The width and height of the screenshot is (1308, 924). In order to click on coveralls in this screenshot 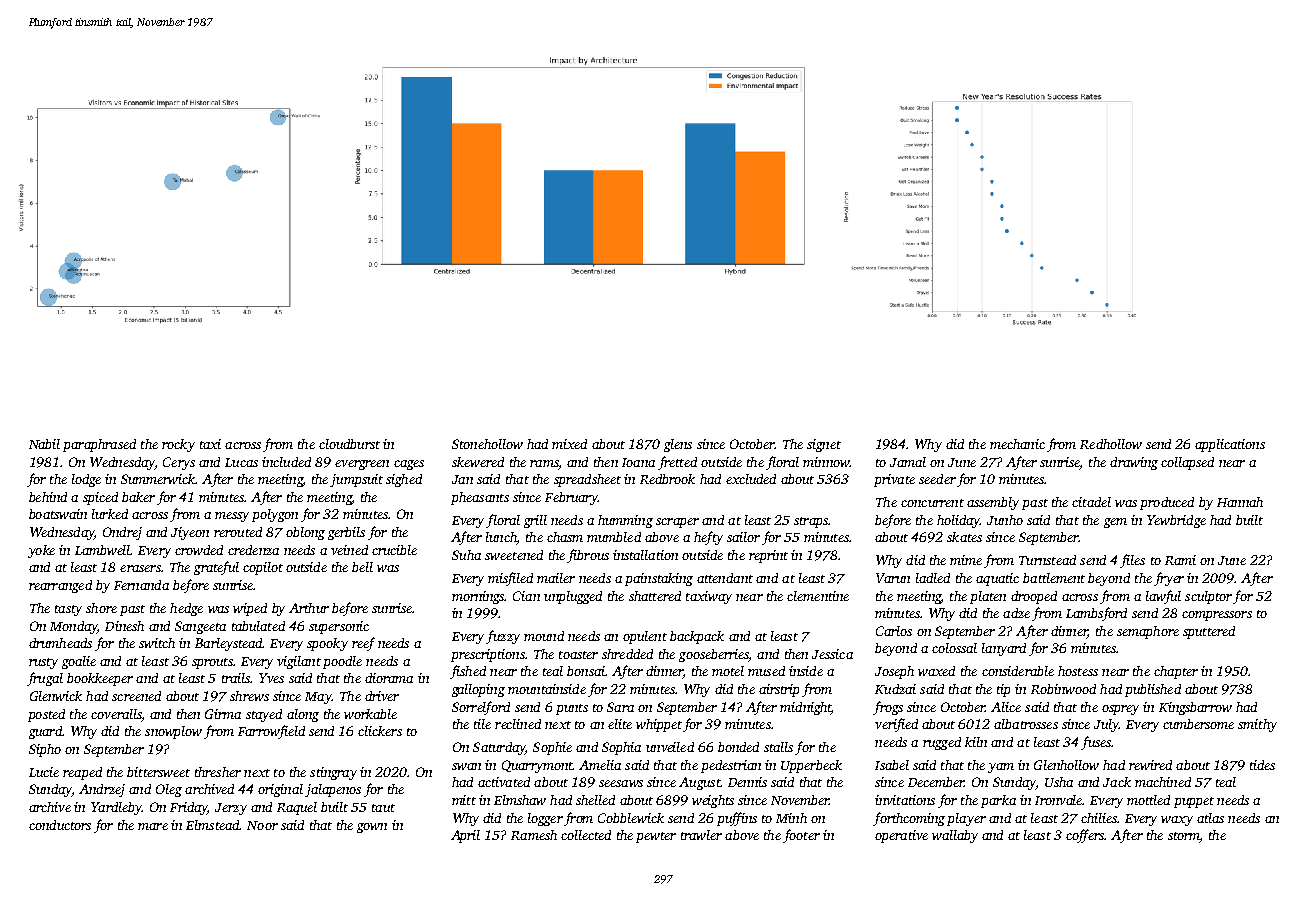, I will do `click(116, 714)`.
